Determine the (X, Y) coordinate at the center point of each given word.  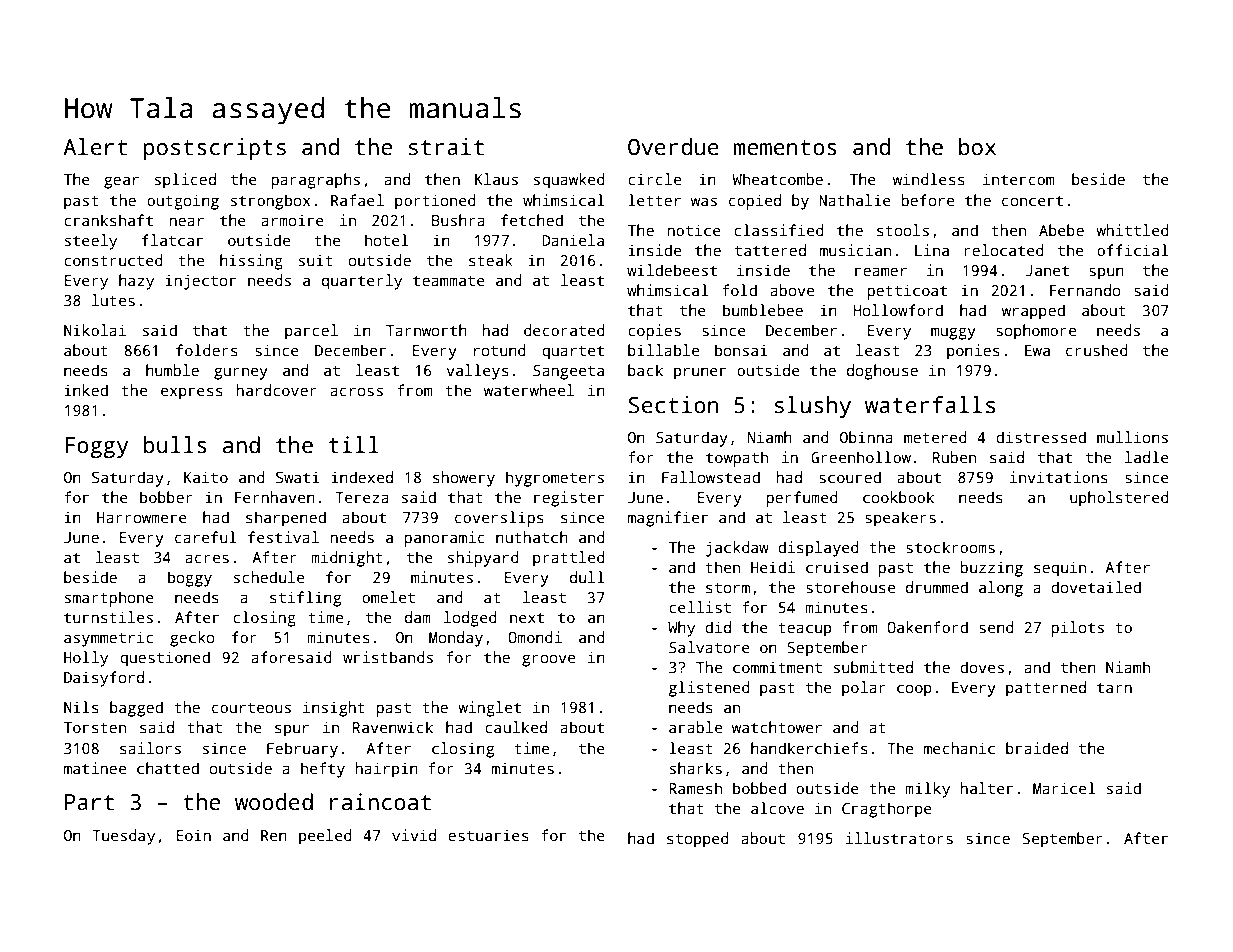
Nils (81, 707)
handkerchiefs (809, 748)
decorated (564, 330)
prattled (569, 559)
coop (914, 690)
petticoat (907, 292)
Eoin (194, 835)
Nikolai (95, 330)
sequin (1060, 569)
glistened (709, 689)
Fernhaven (275, 497)
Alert (95, 147)
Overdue (673, 147)
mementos (785, 148)
